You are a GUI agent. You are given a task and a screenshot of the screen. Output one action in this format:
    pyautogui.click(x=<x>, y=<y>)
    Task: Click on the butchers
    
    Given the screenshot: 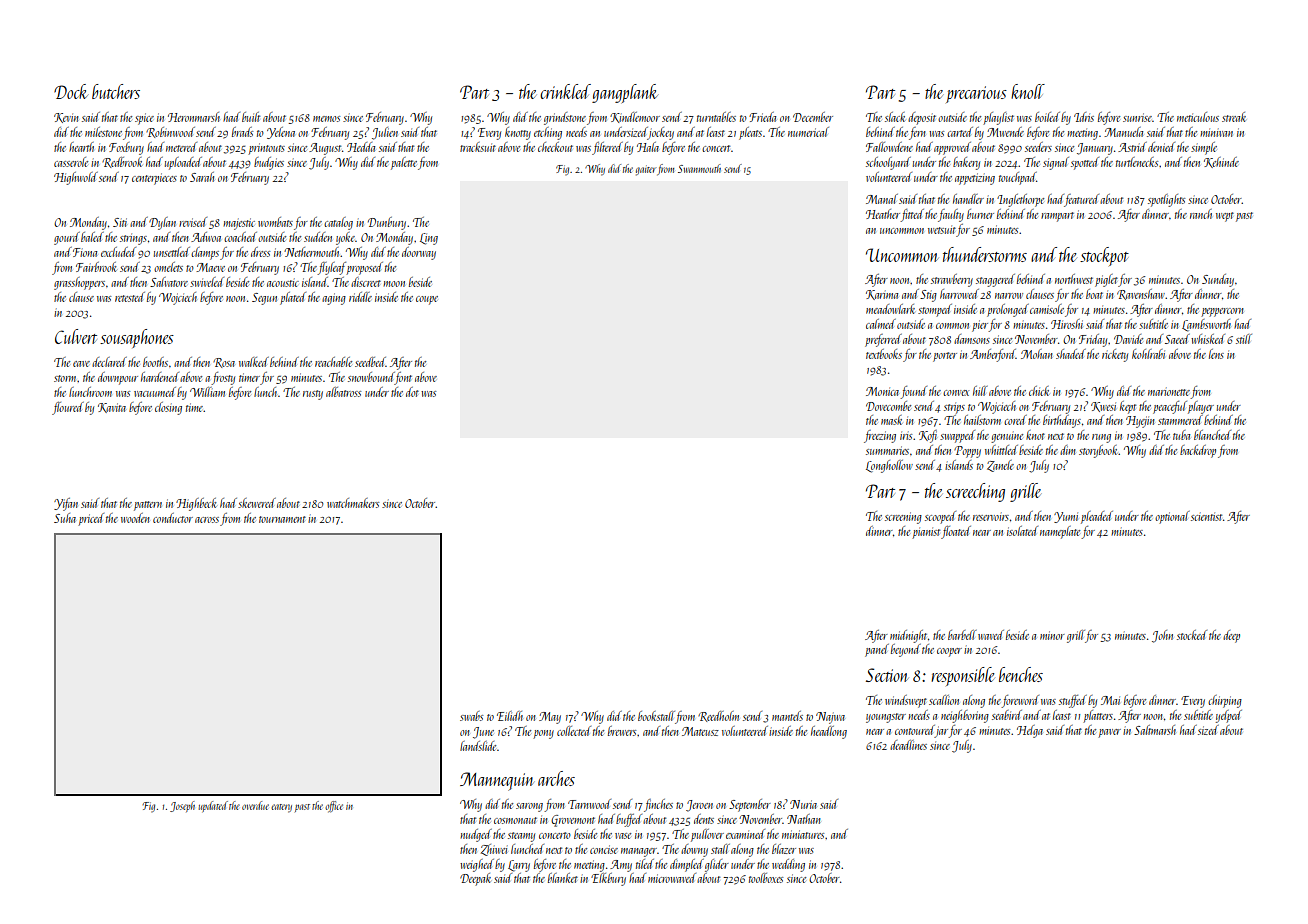 What is the action you would take?
    pyautogui.click(x=116, y=91)
